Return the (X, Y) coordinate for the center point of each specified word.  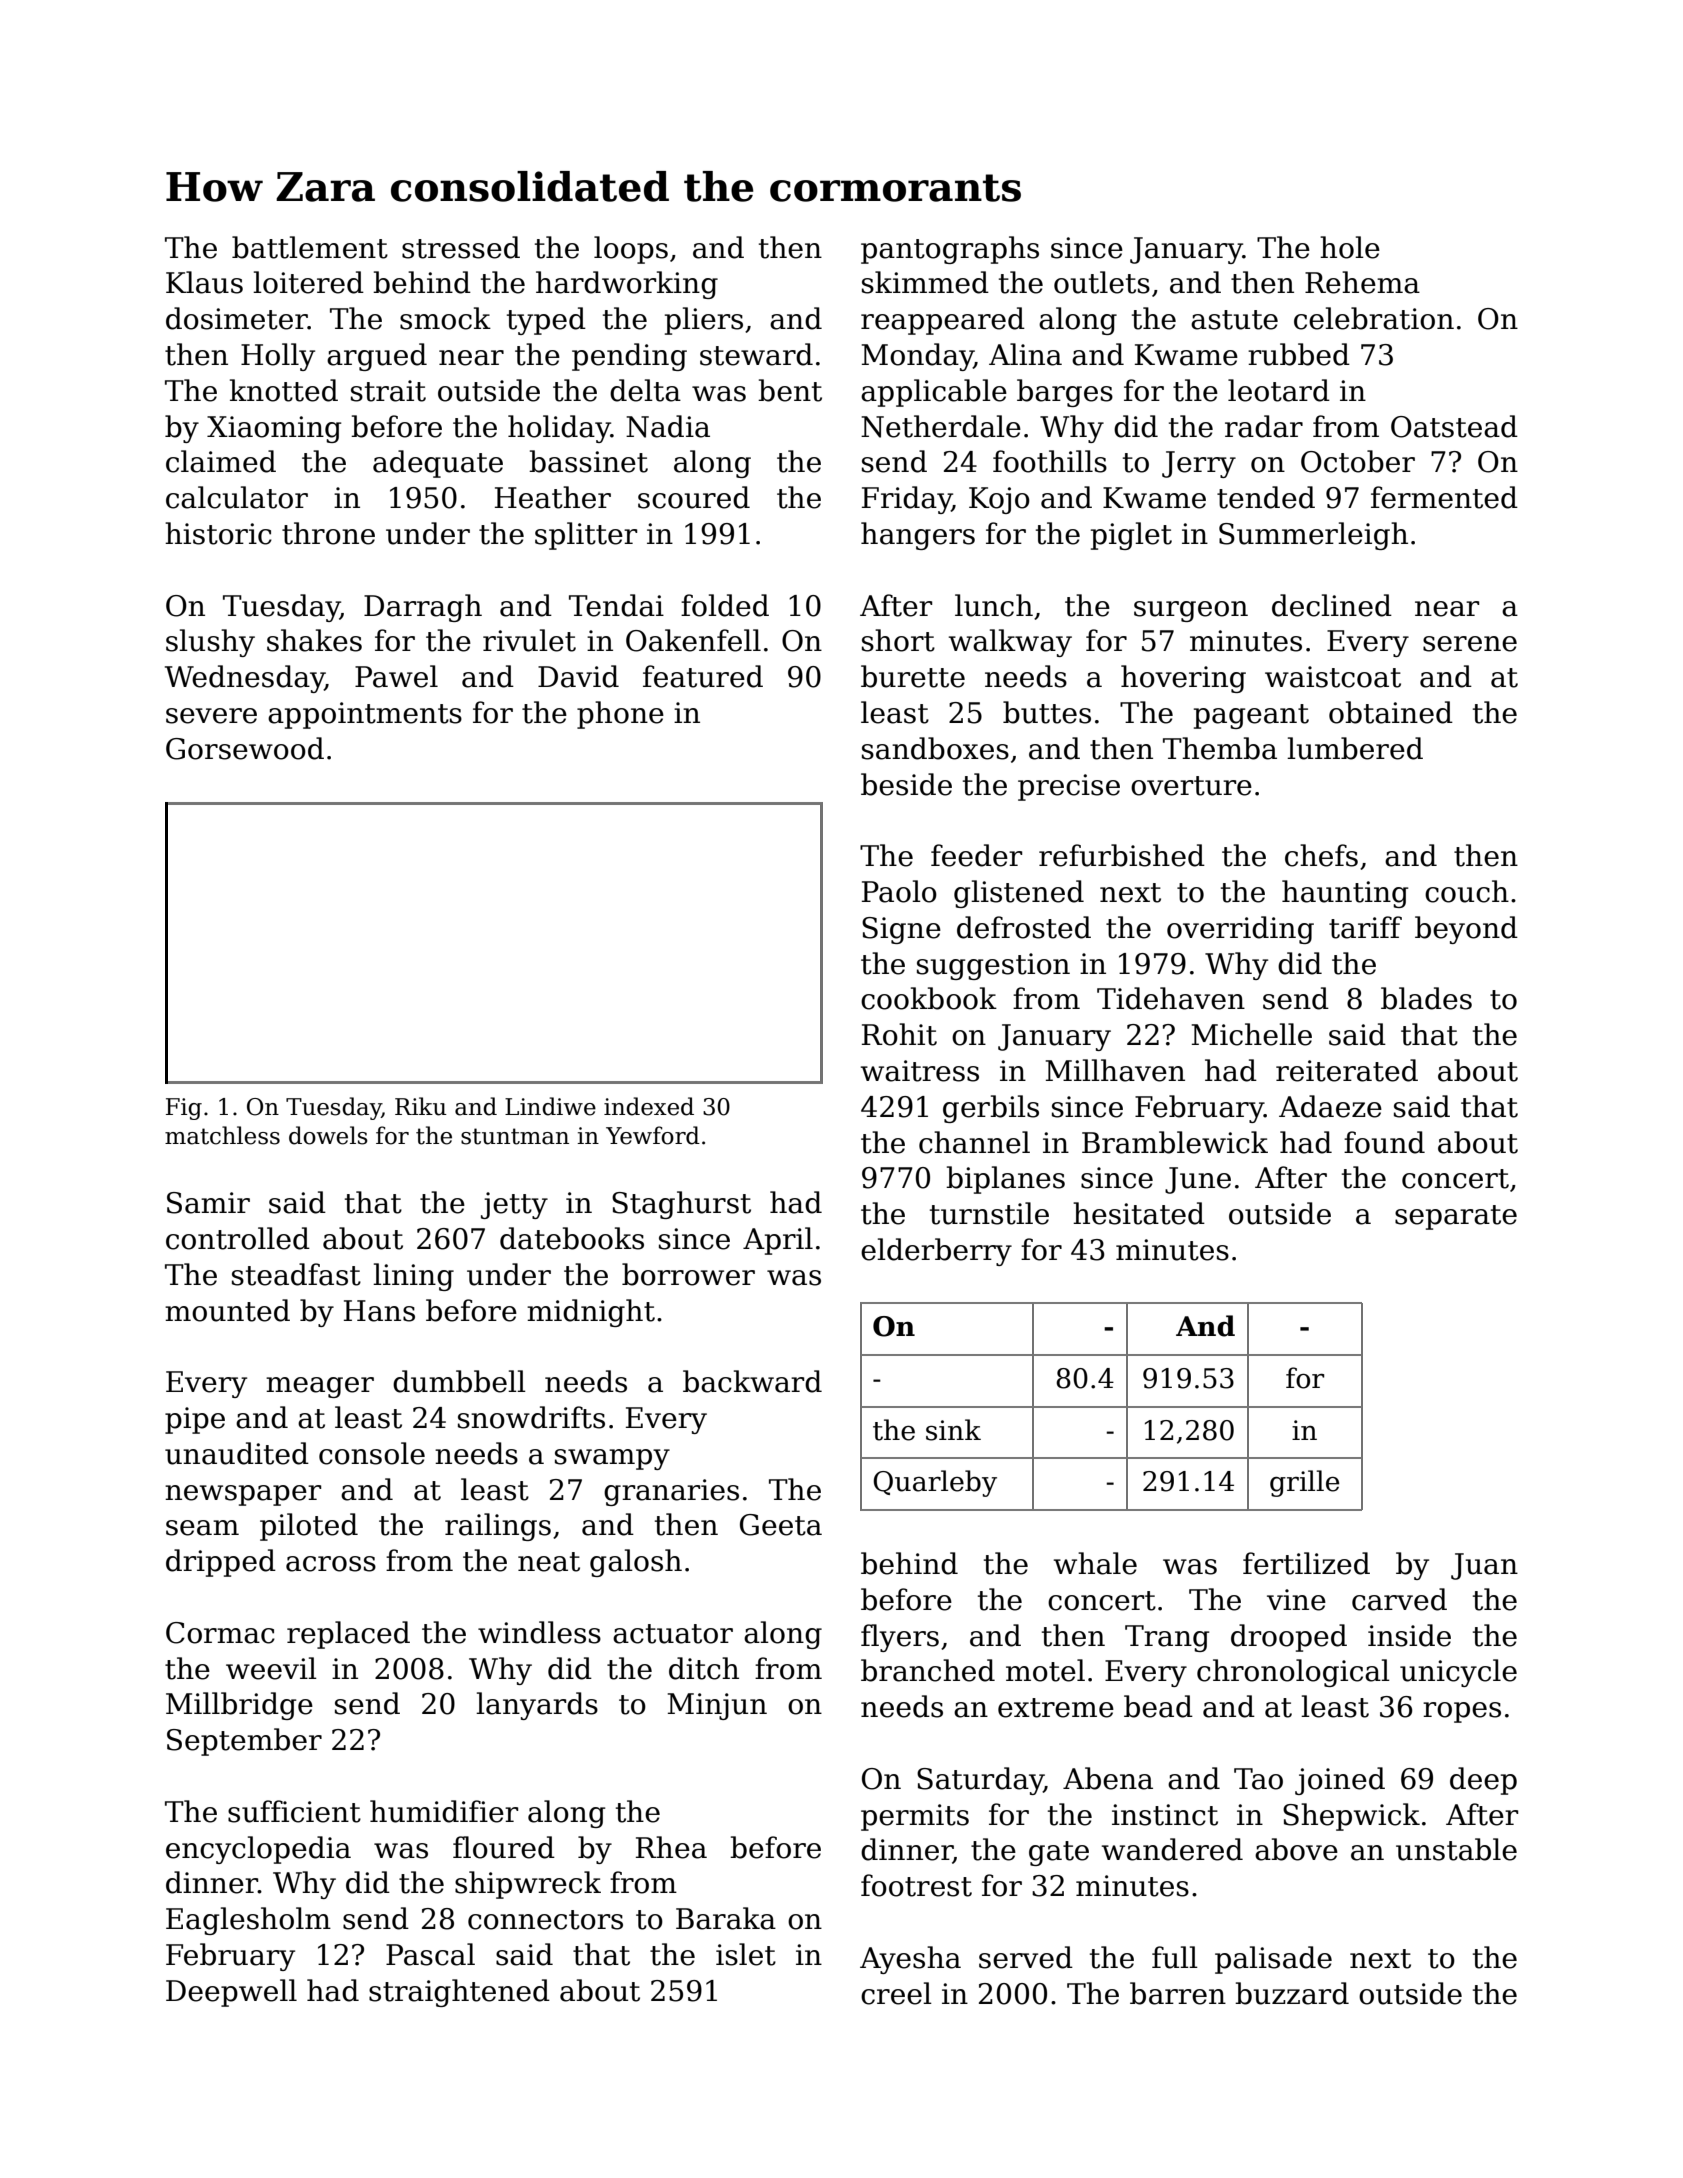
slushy (210, 643)
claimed (221, 461)
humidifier (444, 1811)
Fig (184, 1109)
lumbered (1355, 748)
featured (703, 676)
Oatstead (1454, 426)
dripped (221, 1563)
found (1384, 1142)
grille (1304, 1483)
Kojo (999, 500)
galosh (636, 1563)
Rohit (899, 1034)
